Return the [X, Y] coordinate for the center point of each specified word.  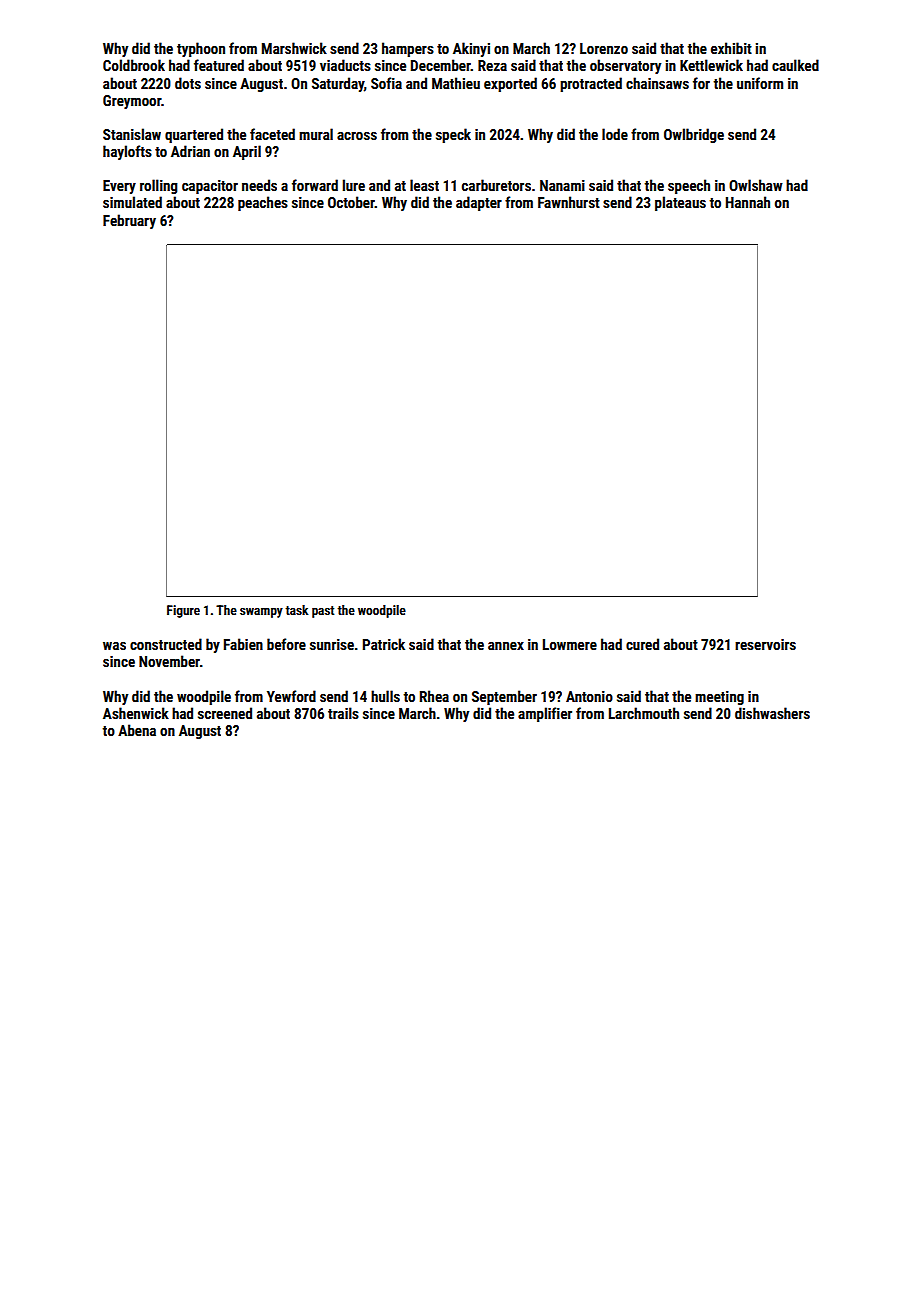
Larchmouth [644, 713]
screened [225, 713]
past [323, 612]
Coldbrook [134, 65]
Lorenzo [604, 48]
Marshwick [294, 48]
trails [343, 713]
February [129, 221]
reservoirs [765, 644]
